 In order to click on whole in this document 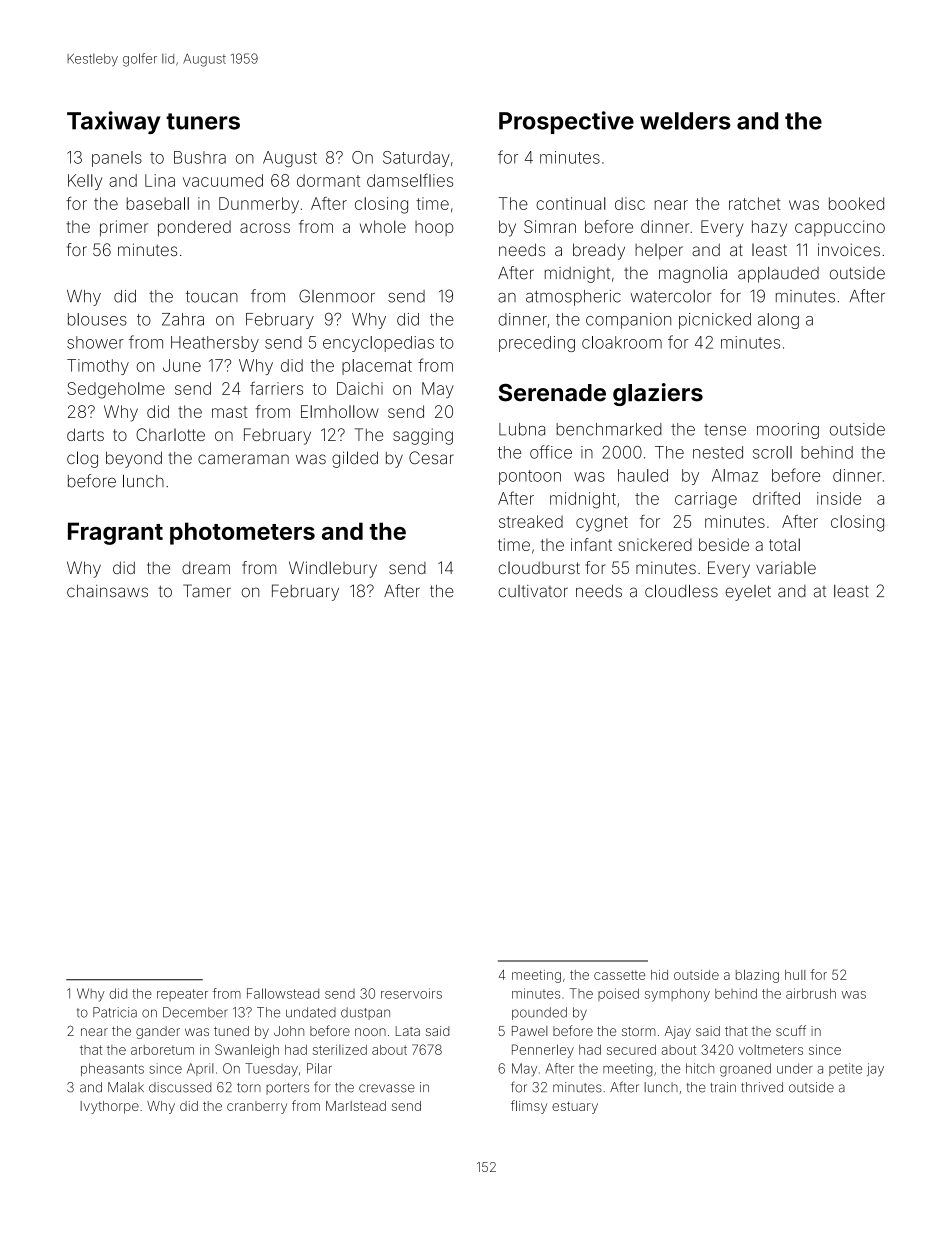, I will do `click(383, 226)`.
